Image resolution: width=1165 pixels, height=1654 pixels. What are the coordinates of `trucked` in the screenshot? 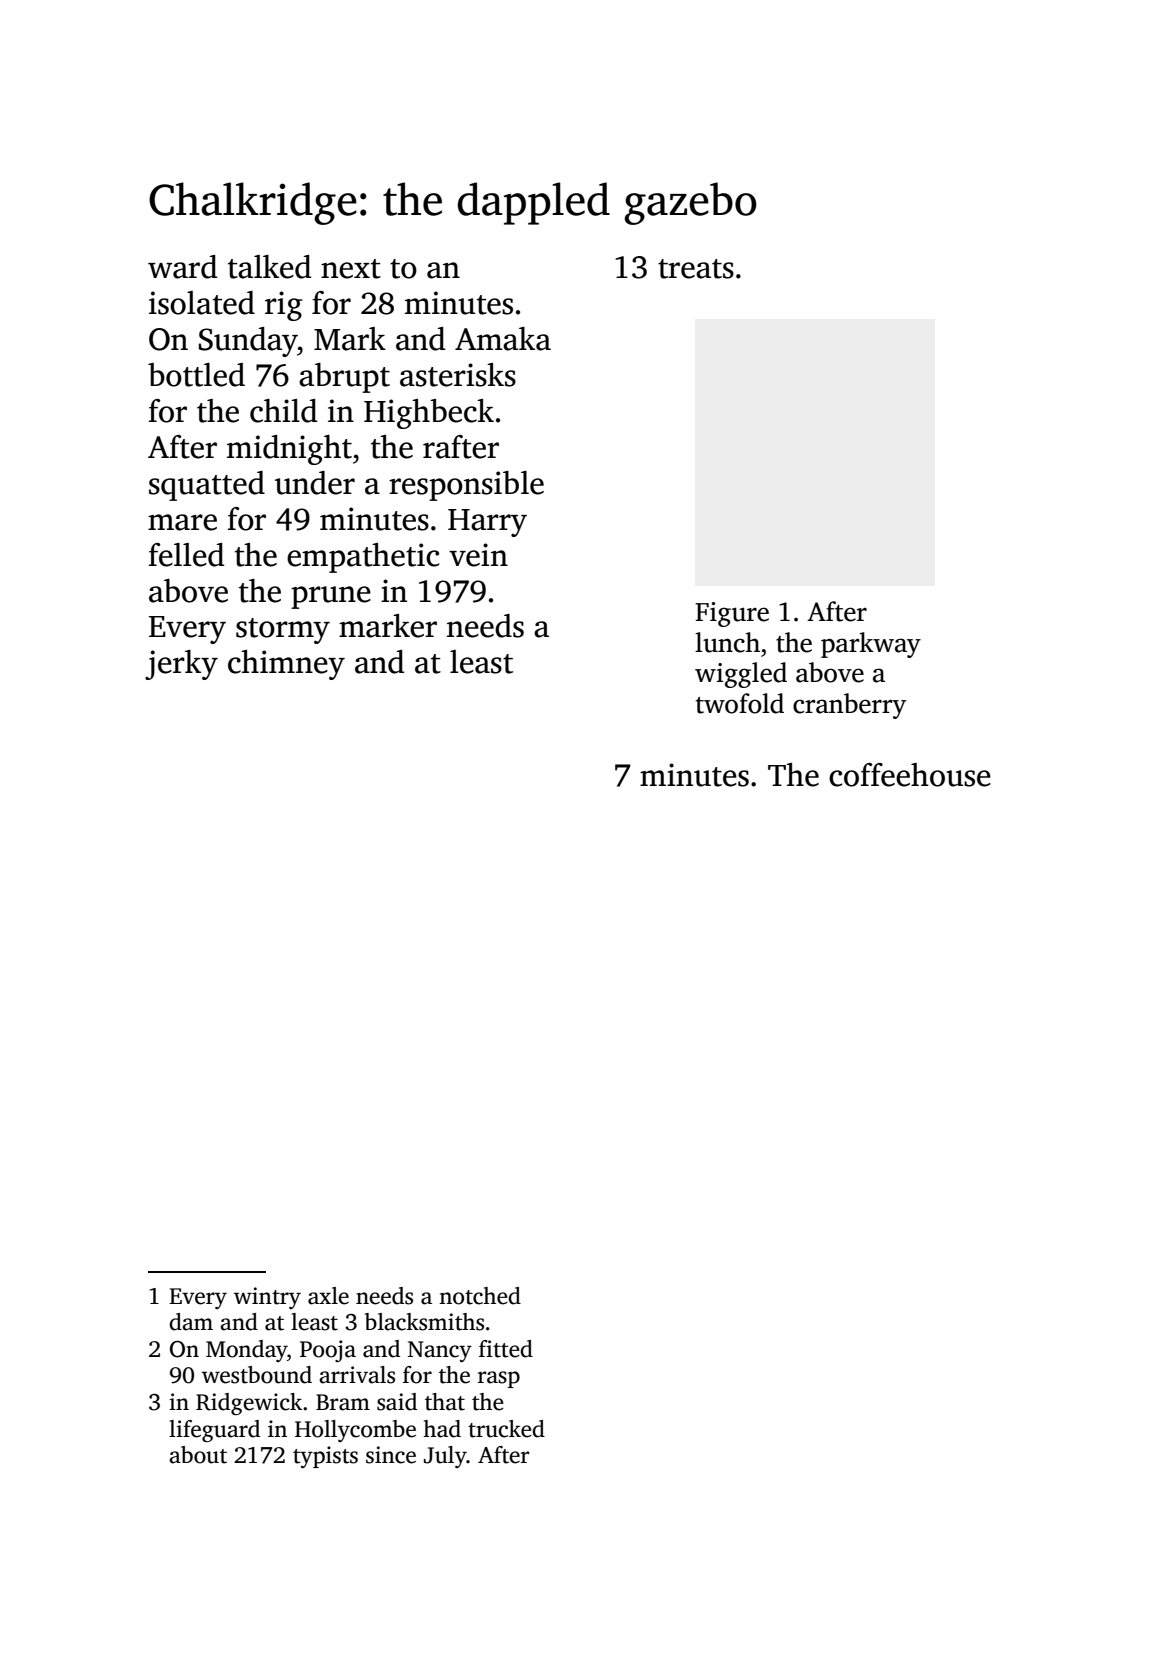 It's located at (506, 1429).
